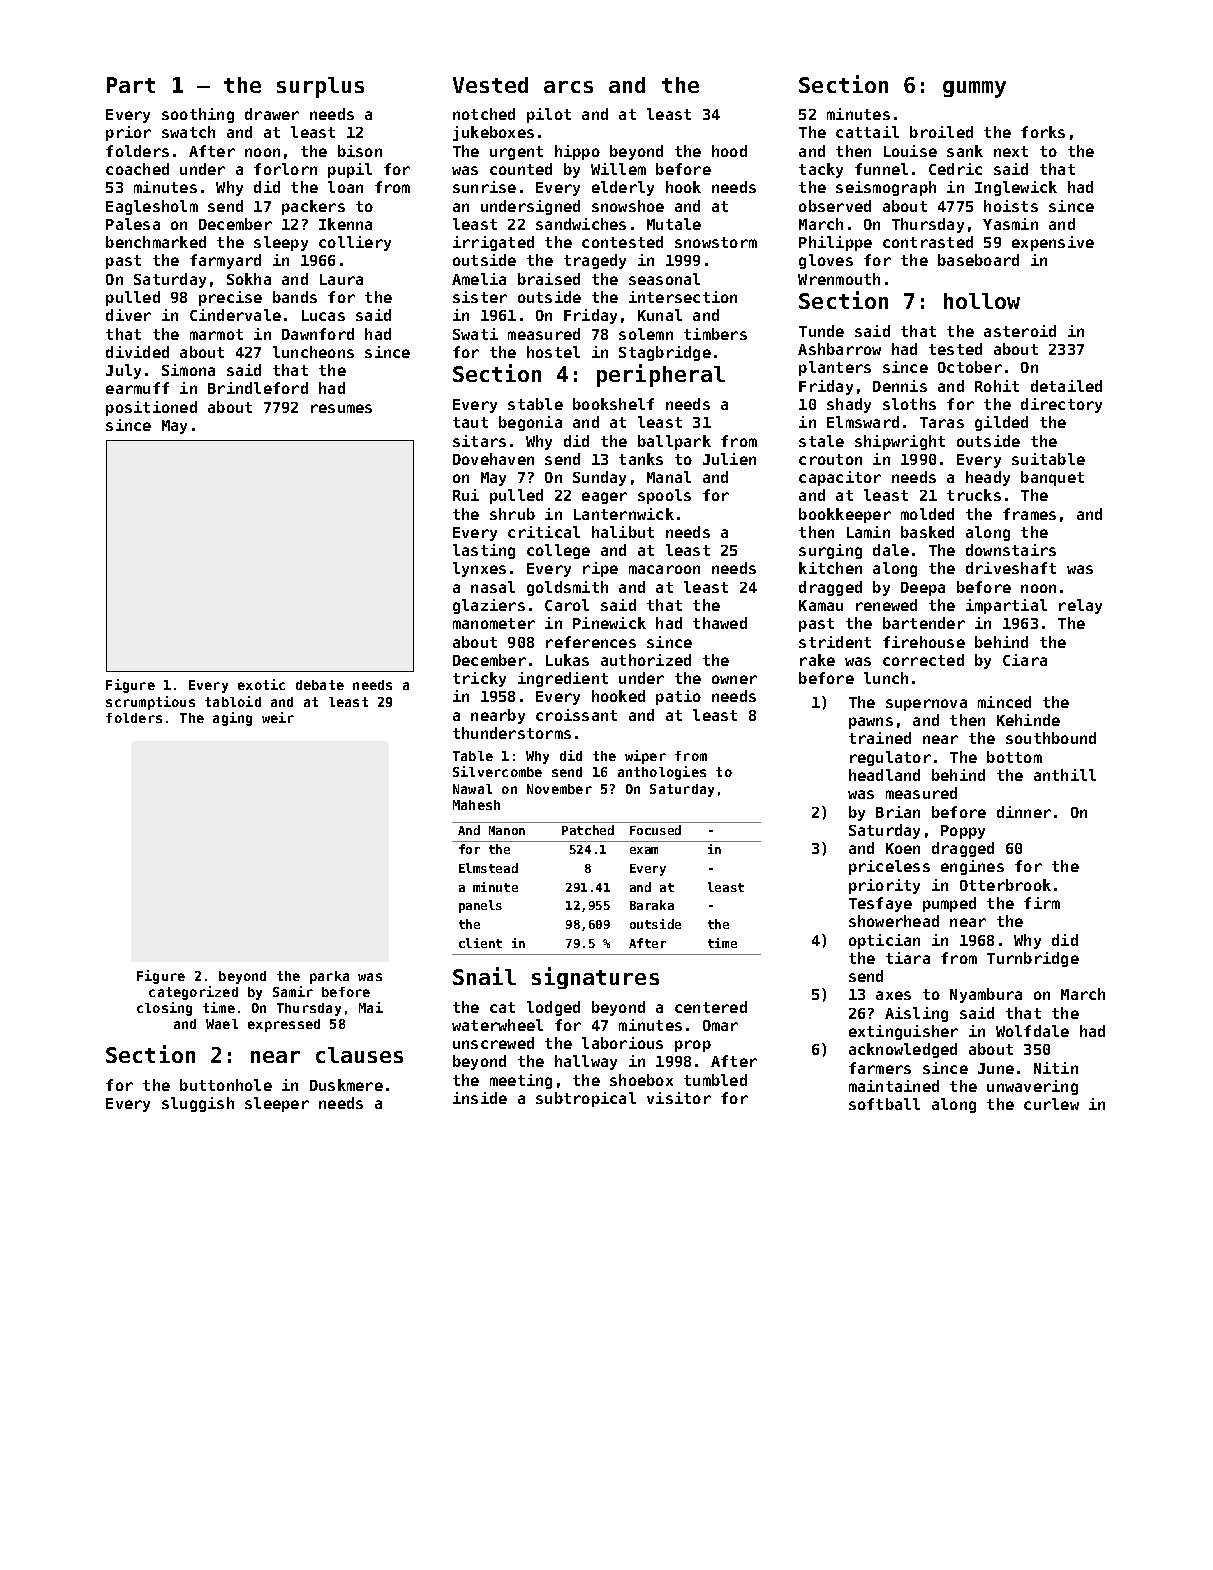  Describe the element at coordinates (490, 85) in the document. I see `Vested` at that location.
